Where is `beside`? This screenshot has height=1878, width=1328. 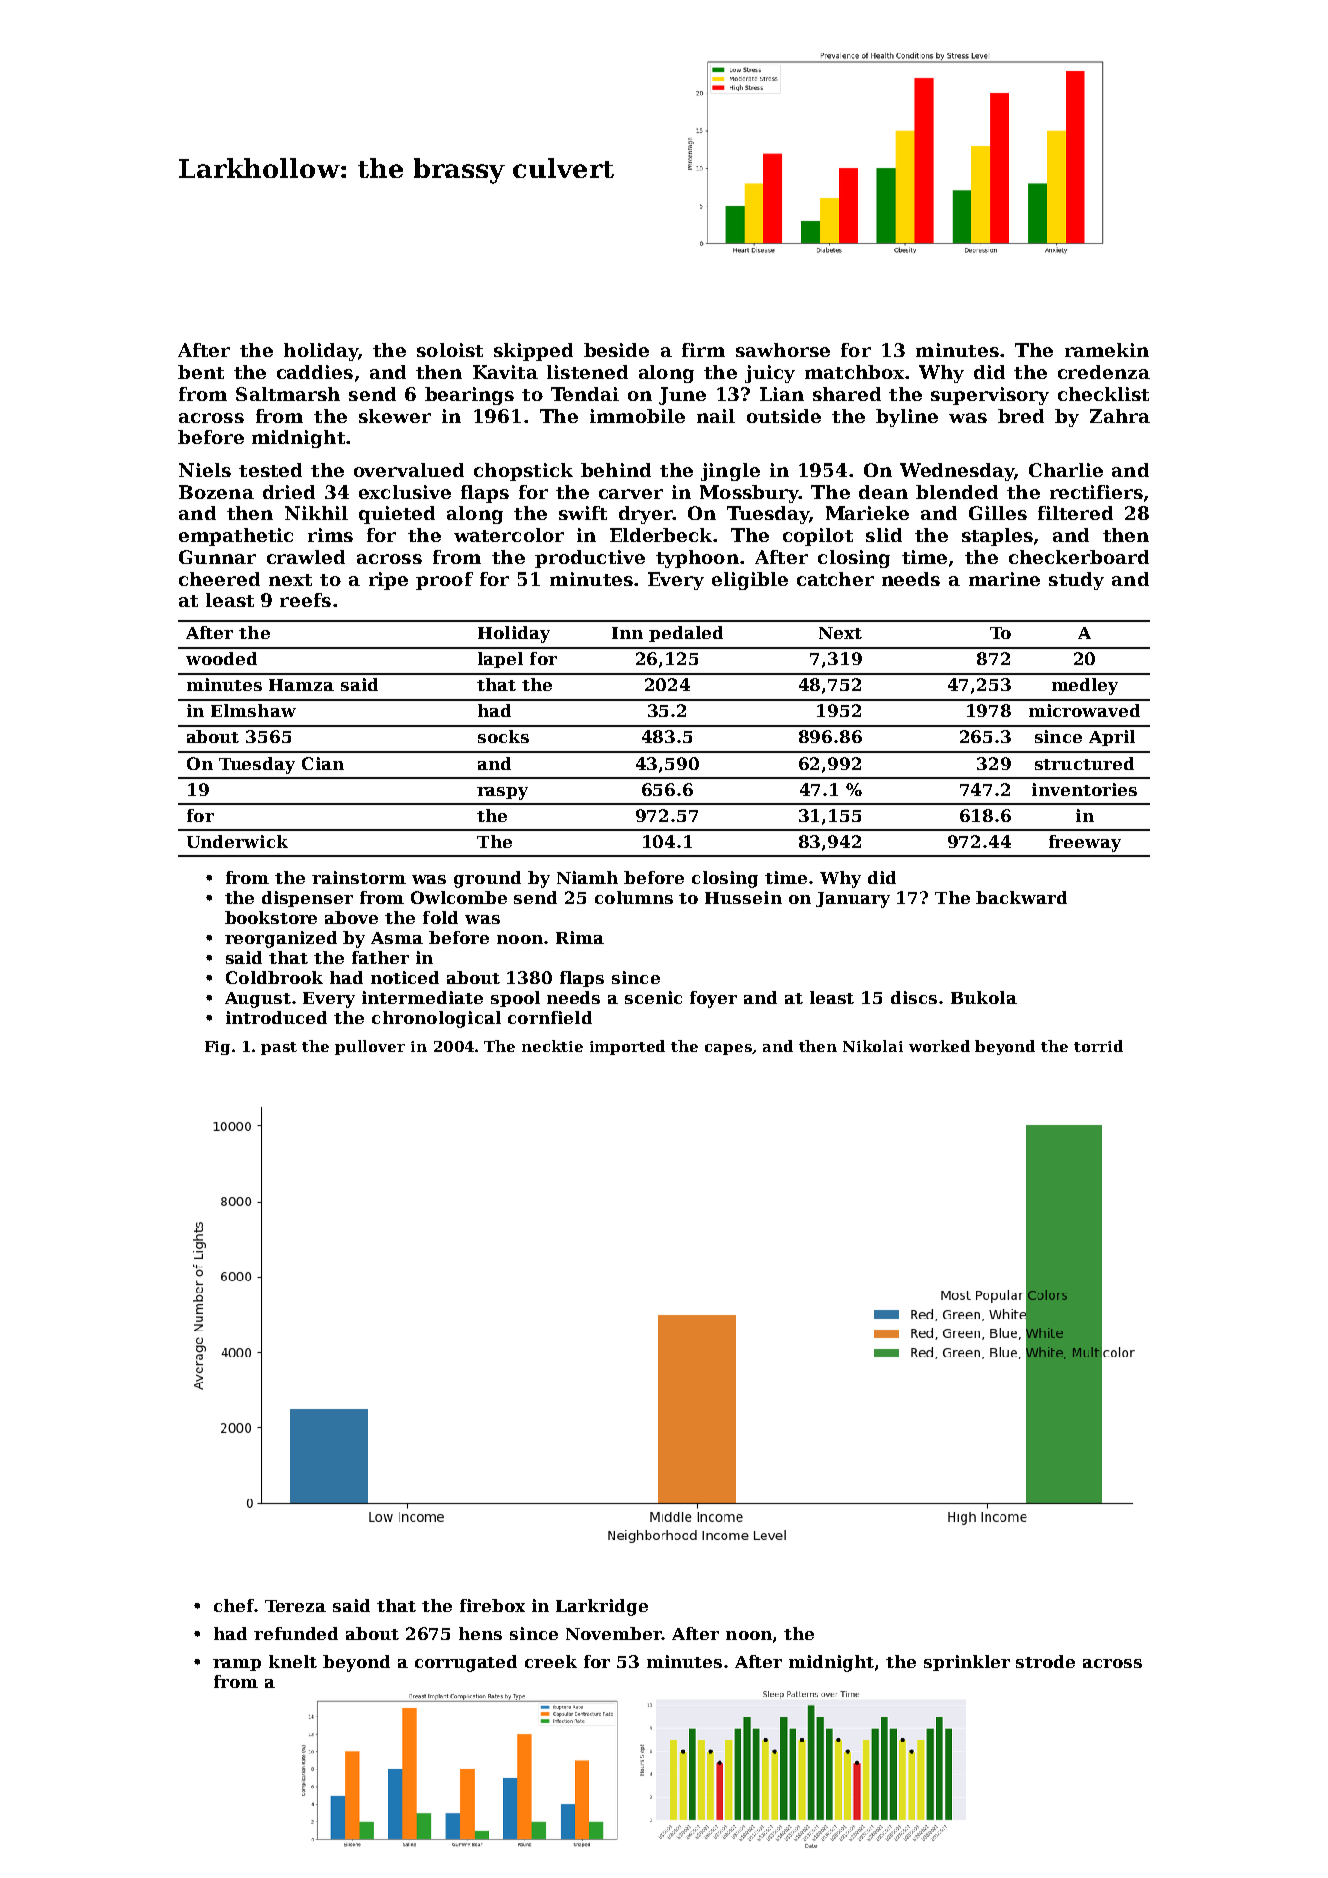
beside is located at coordinates (616, 350).
